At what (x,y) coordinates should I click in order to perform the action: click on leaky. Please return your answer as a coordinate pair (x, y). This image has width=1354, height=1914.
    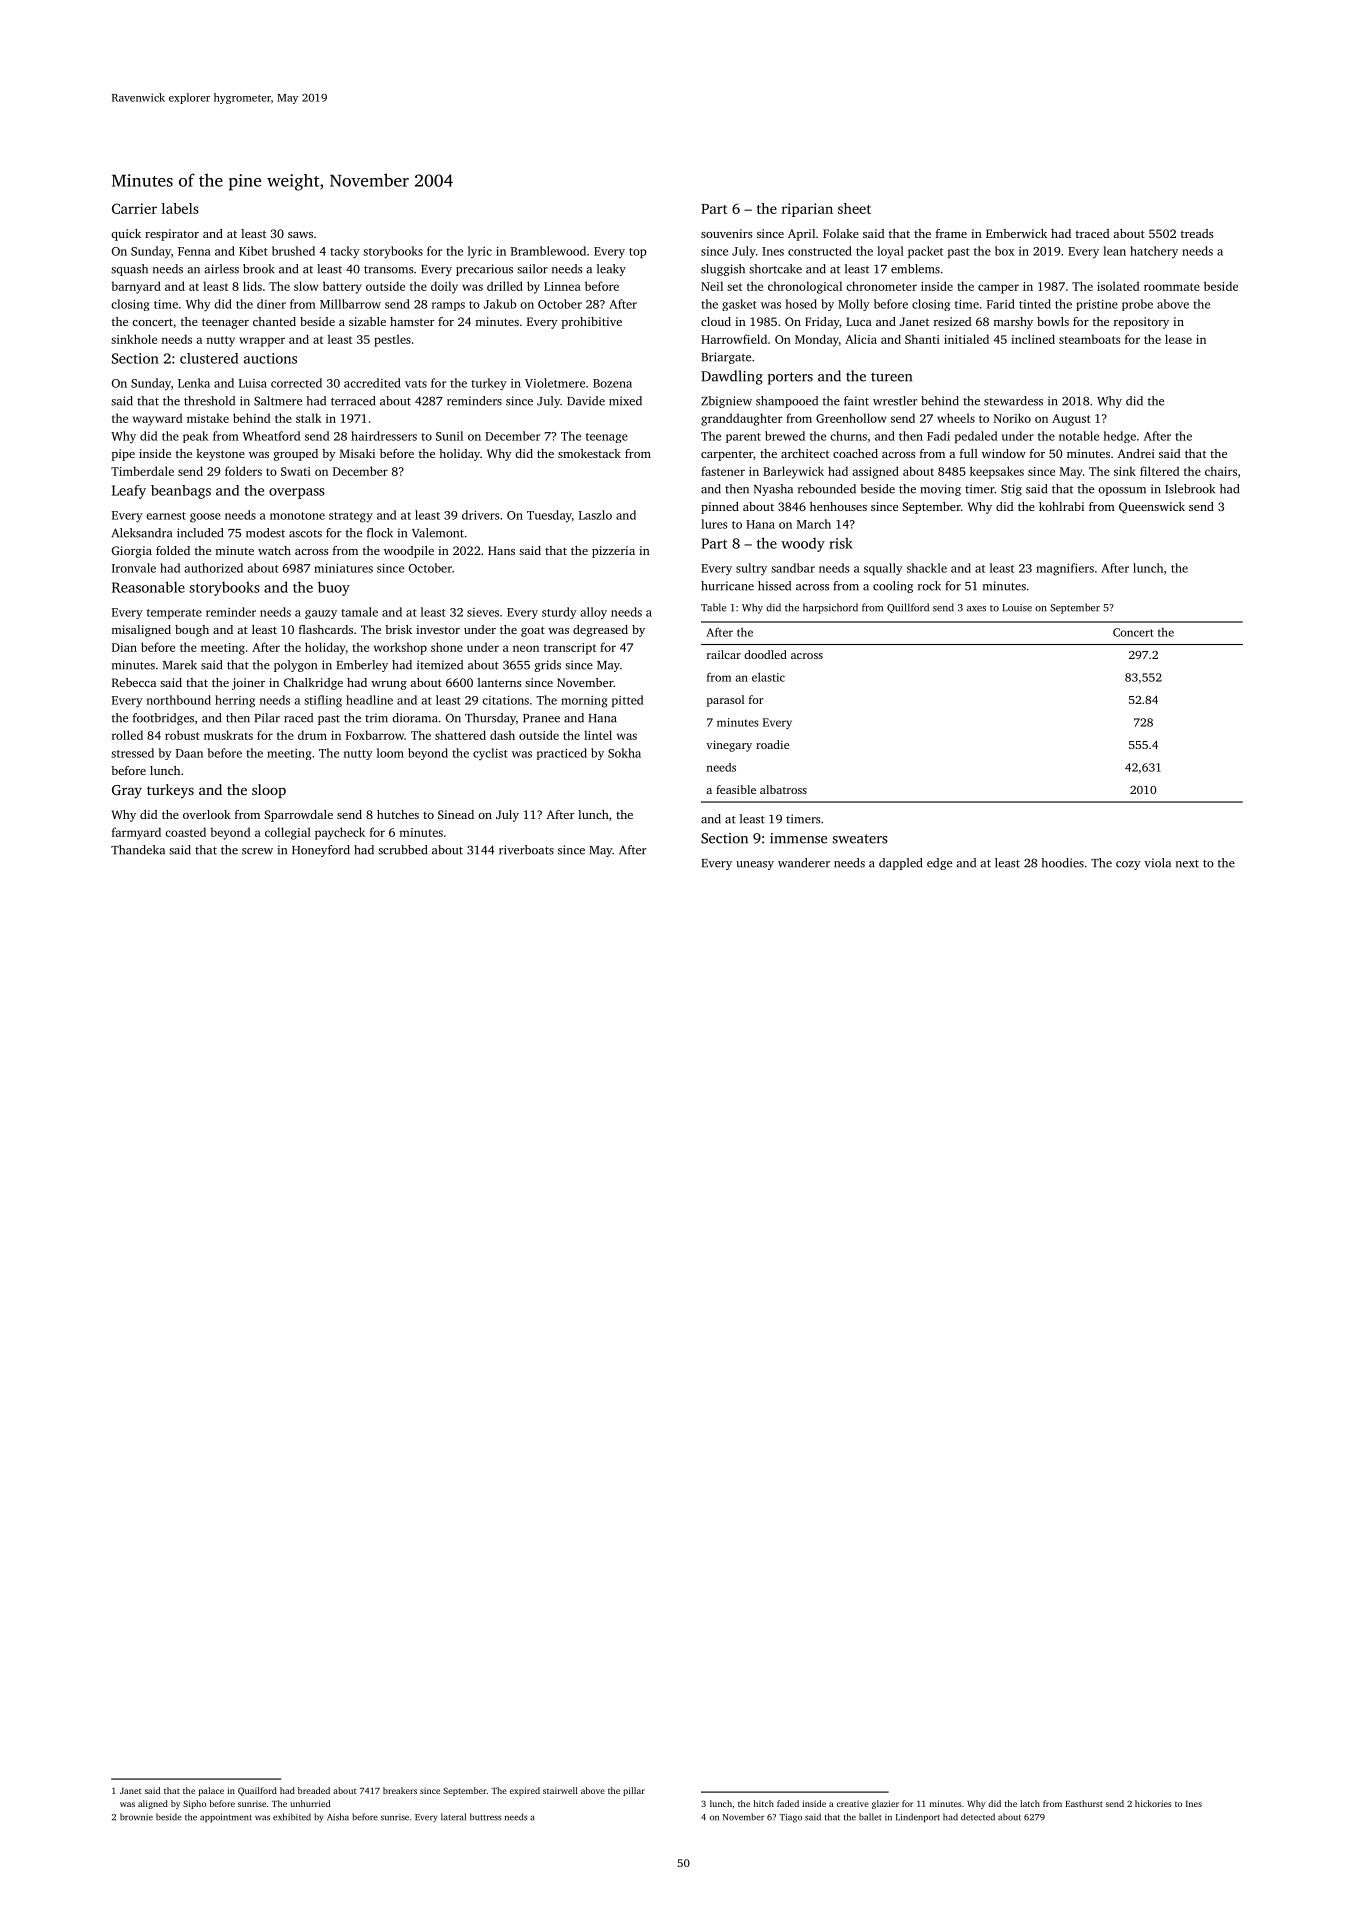
    Looking at the image, I should click on (611, 270).
